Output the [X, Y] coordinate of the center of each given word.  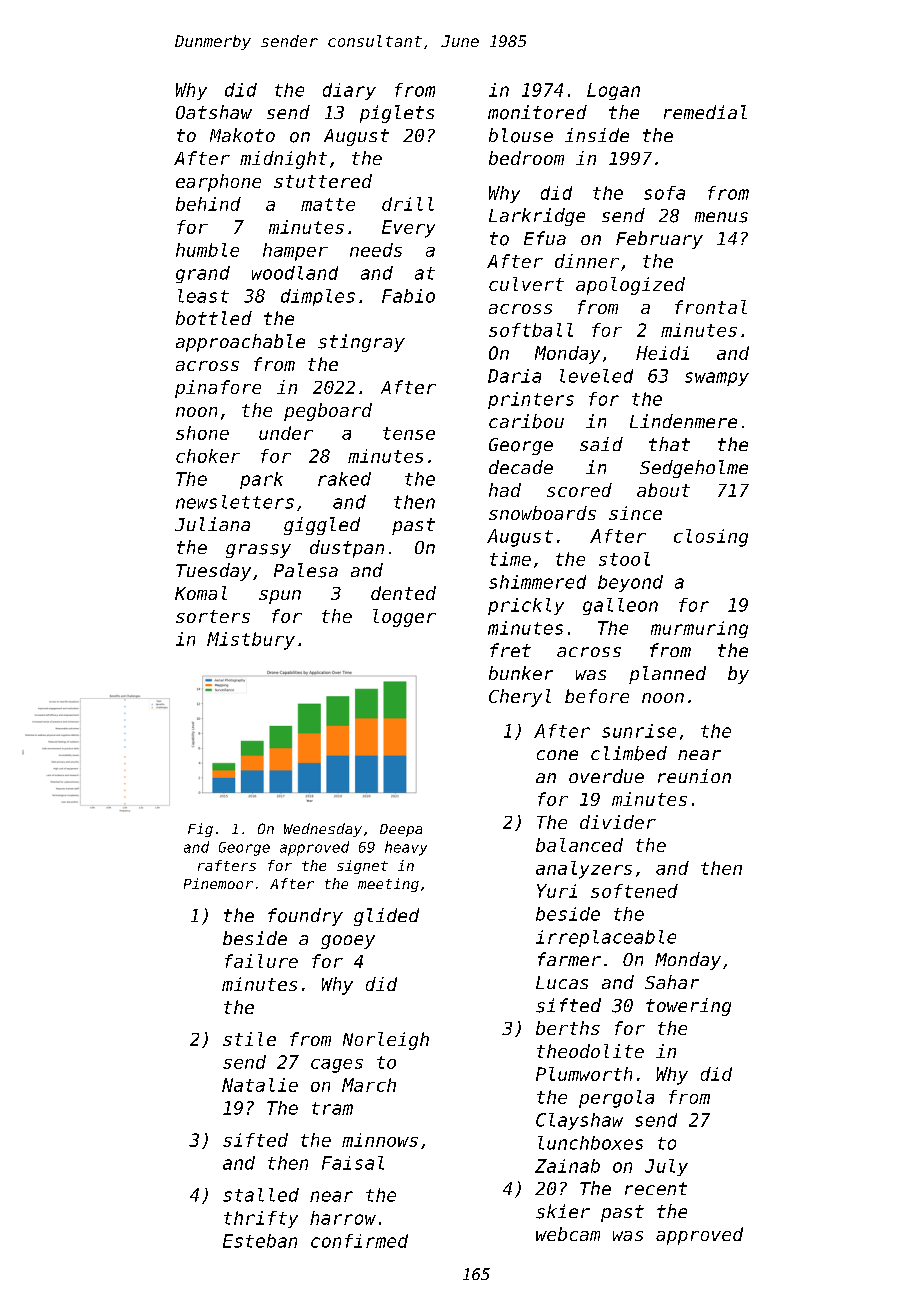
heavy [406, 848]
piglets [397, 114]
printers [531, 400]
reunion [694, 776]
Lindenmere [683, 421]
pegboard [328, 412]
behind [208, 204]
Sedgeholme [694, 469]
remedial [705, 112]
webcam [568, 1234]
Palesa [306, 570]
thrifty [261, 1219]
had [505, 490]
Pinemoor [218, 883]
